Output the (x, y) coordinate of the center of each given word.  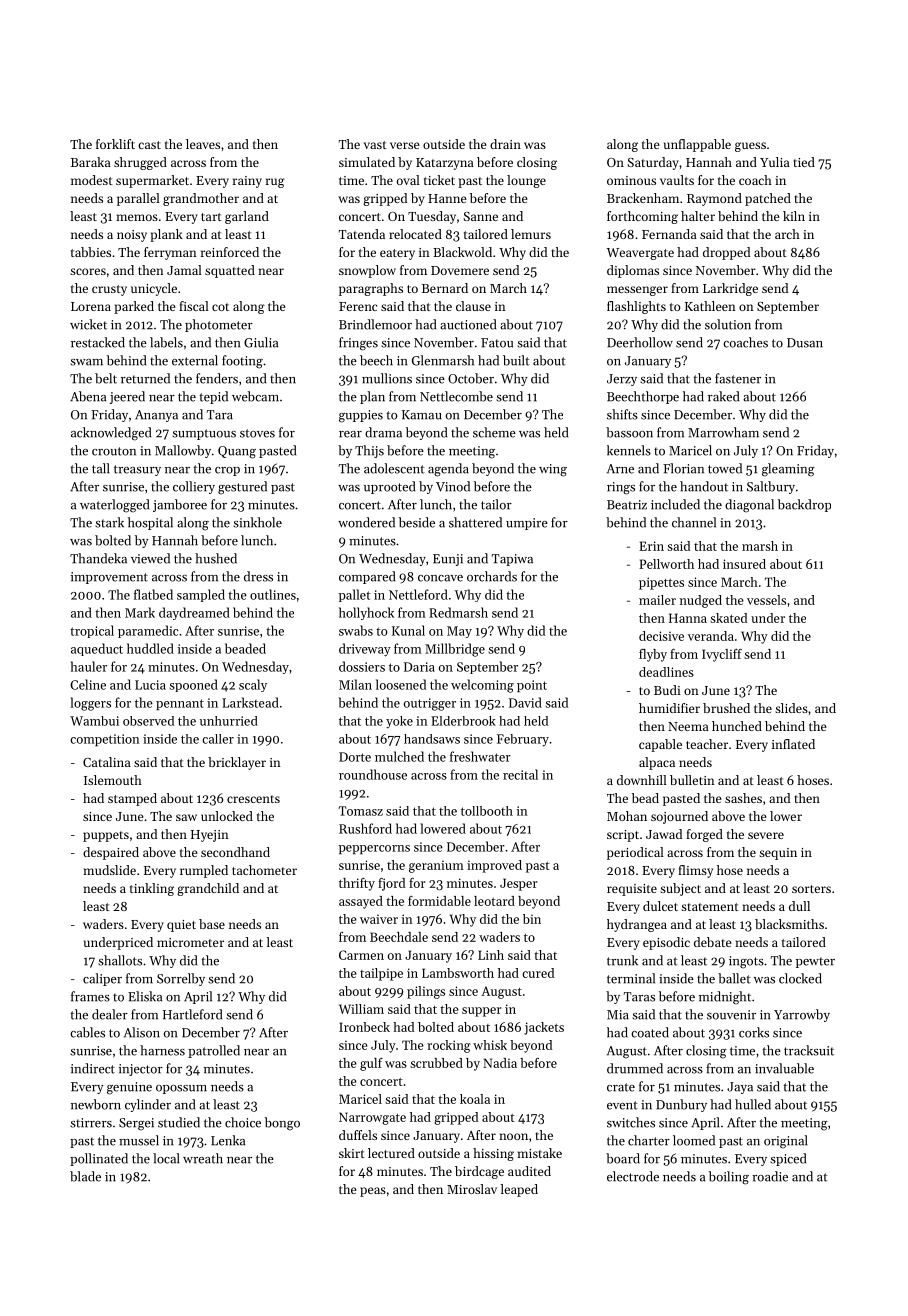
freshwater (480, 756)
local (166, 1158)
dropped (726, 253)
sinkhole (257, 522)
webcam (255, 396)
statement (710, 907)
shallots (120, 960)
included (675, 504)
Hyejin (210, 836)
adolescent (394, 468)
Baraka (91, 162)
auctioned (468, 324)
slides (791, 708)
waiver (379, 919)
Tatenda (362, 234)
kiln (794, 216)
